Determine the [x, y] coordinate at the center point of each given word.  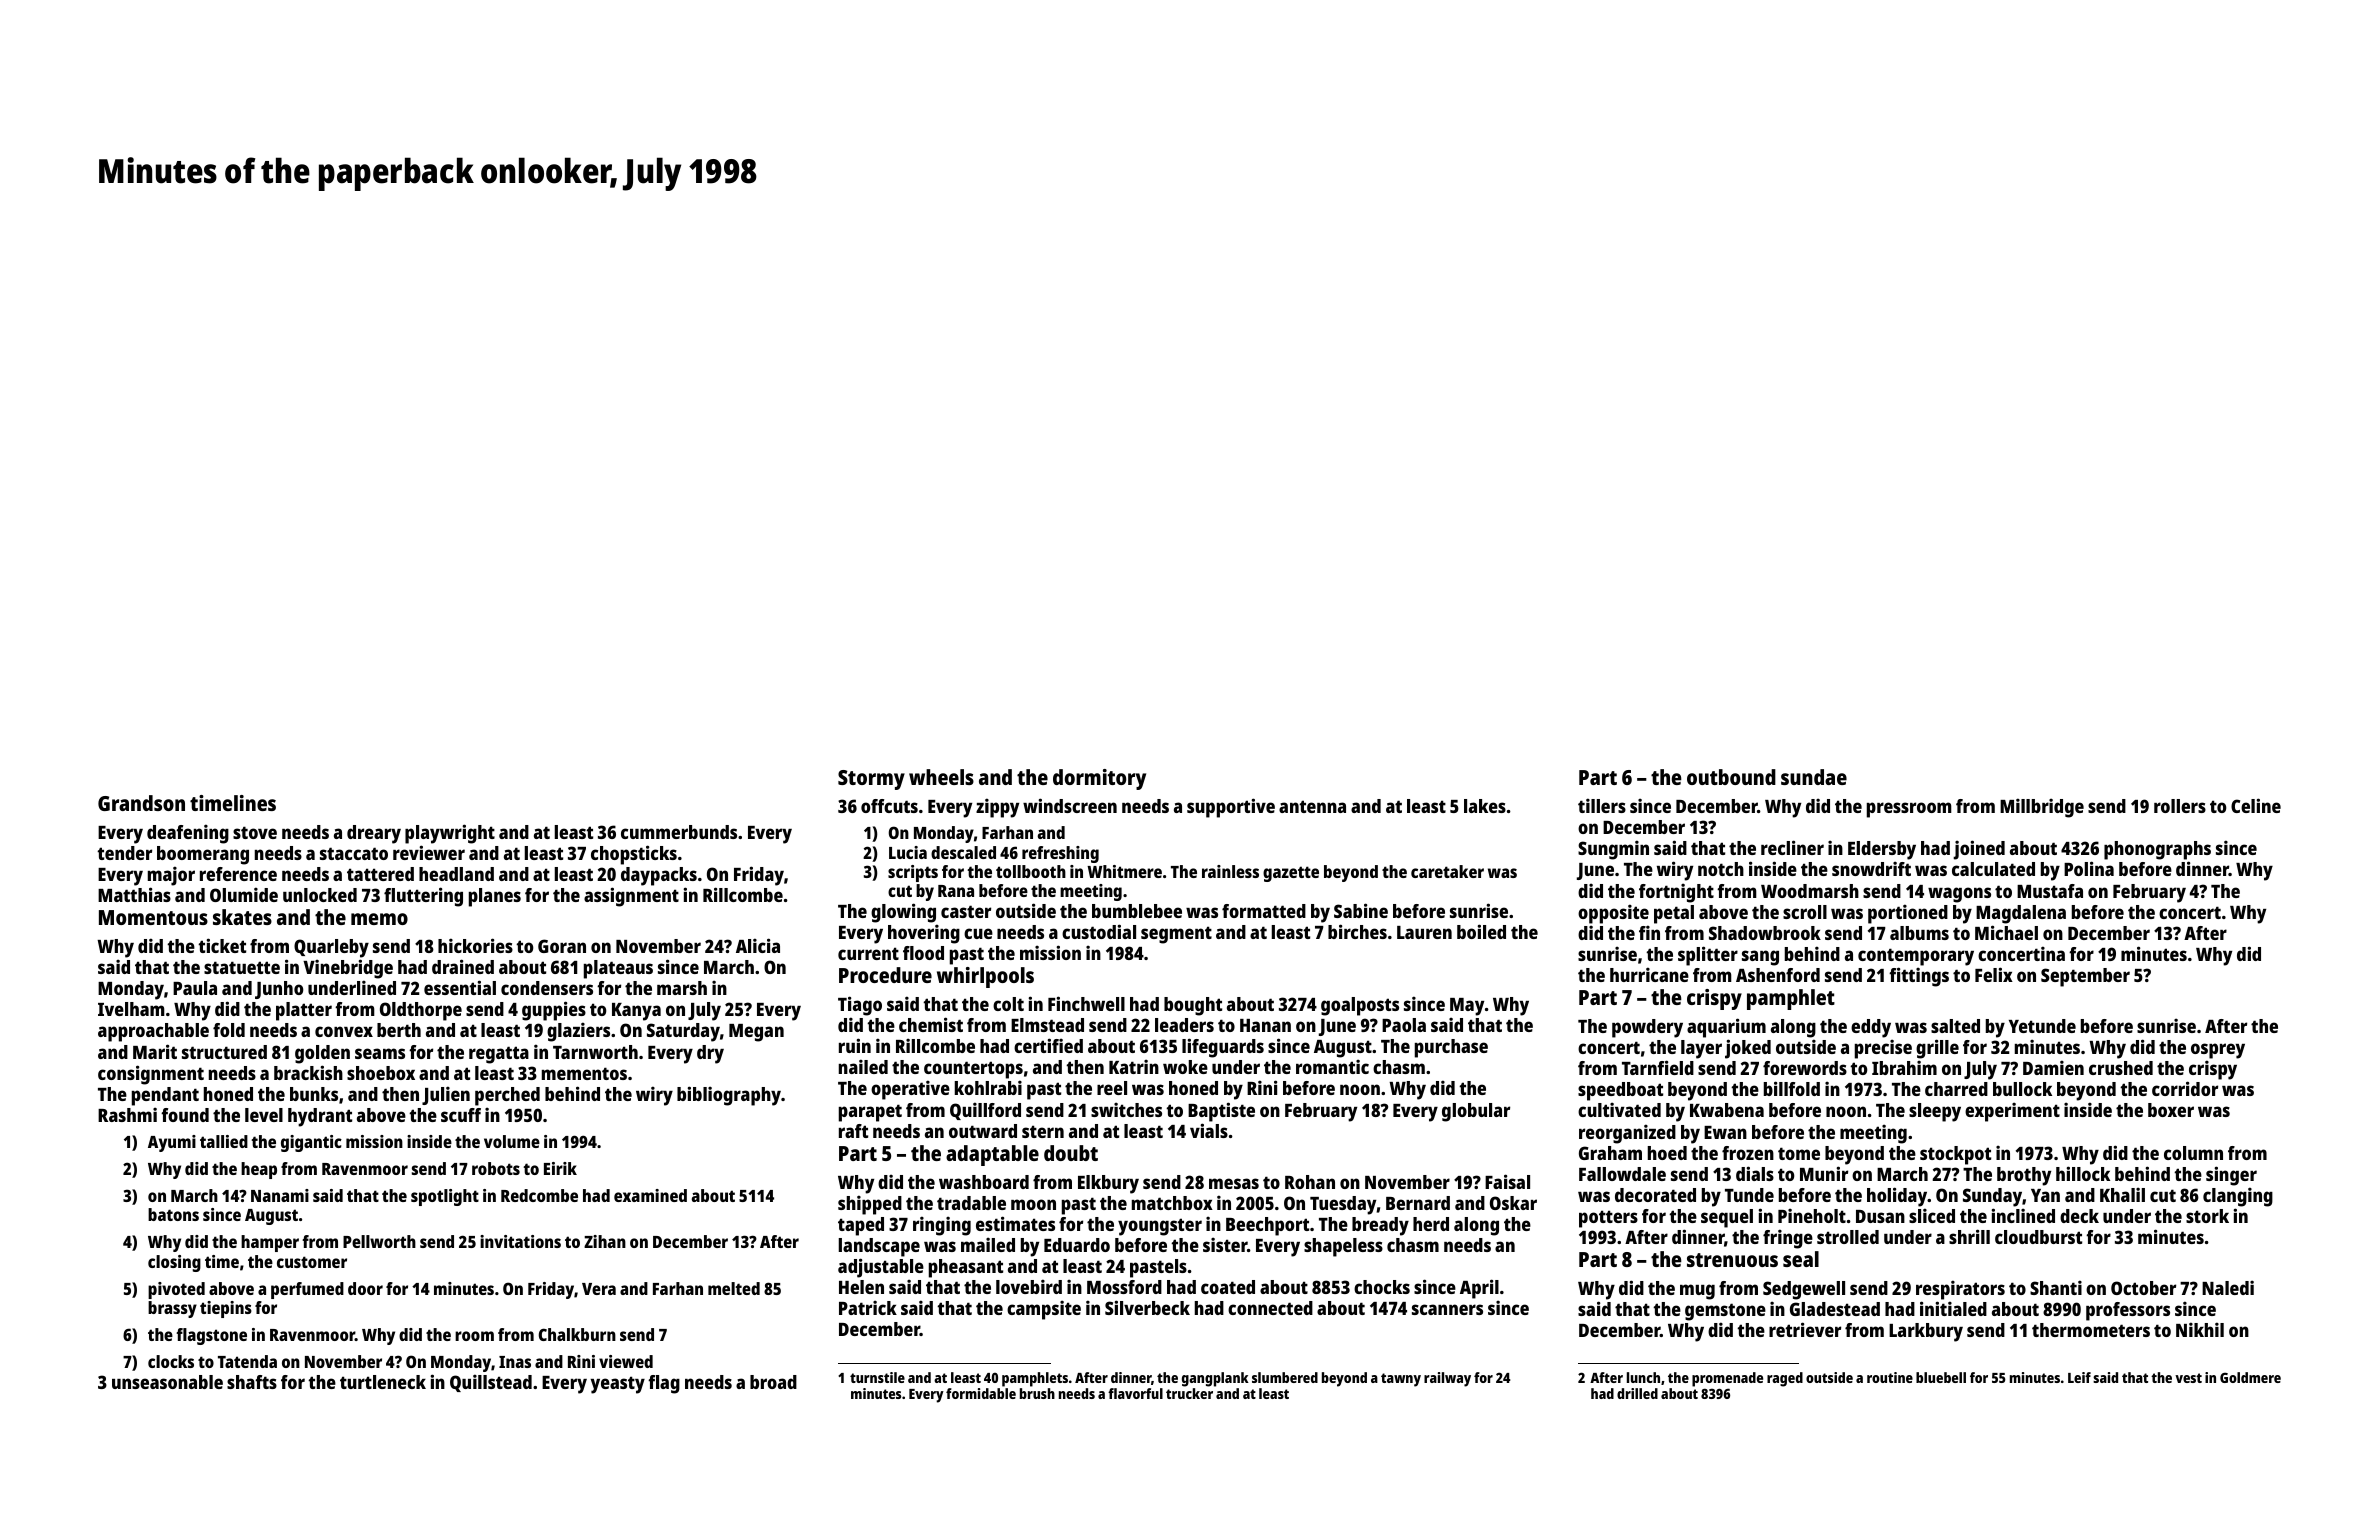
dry [710, 1054]
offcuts [889, 806]
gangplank [1215, 1379]
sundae [1814, 777]
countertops [973, 1070]
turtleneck [383, 1382]
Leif [2079, 1377]
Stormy [871, 780]
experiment [2012, 1112]
